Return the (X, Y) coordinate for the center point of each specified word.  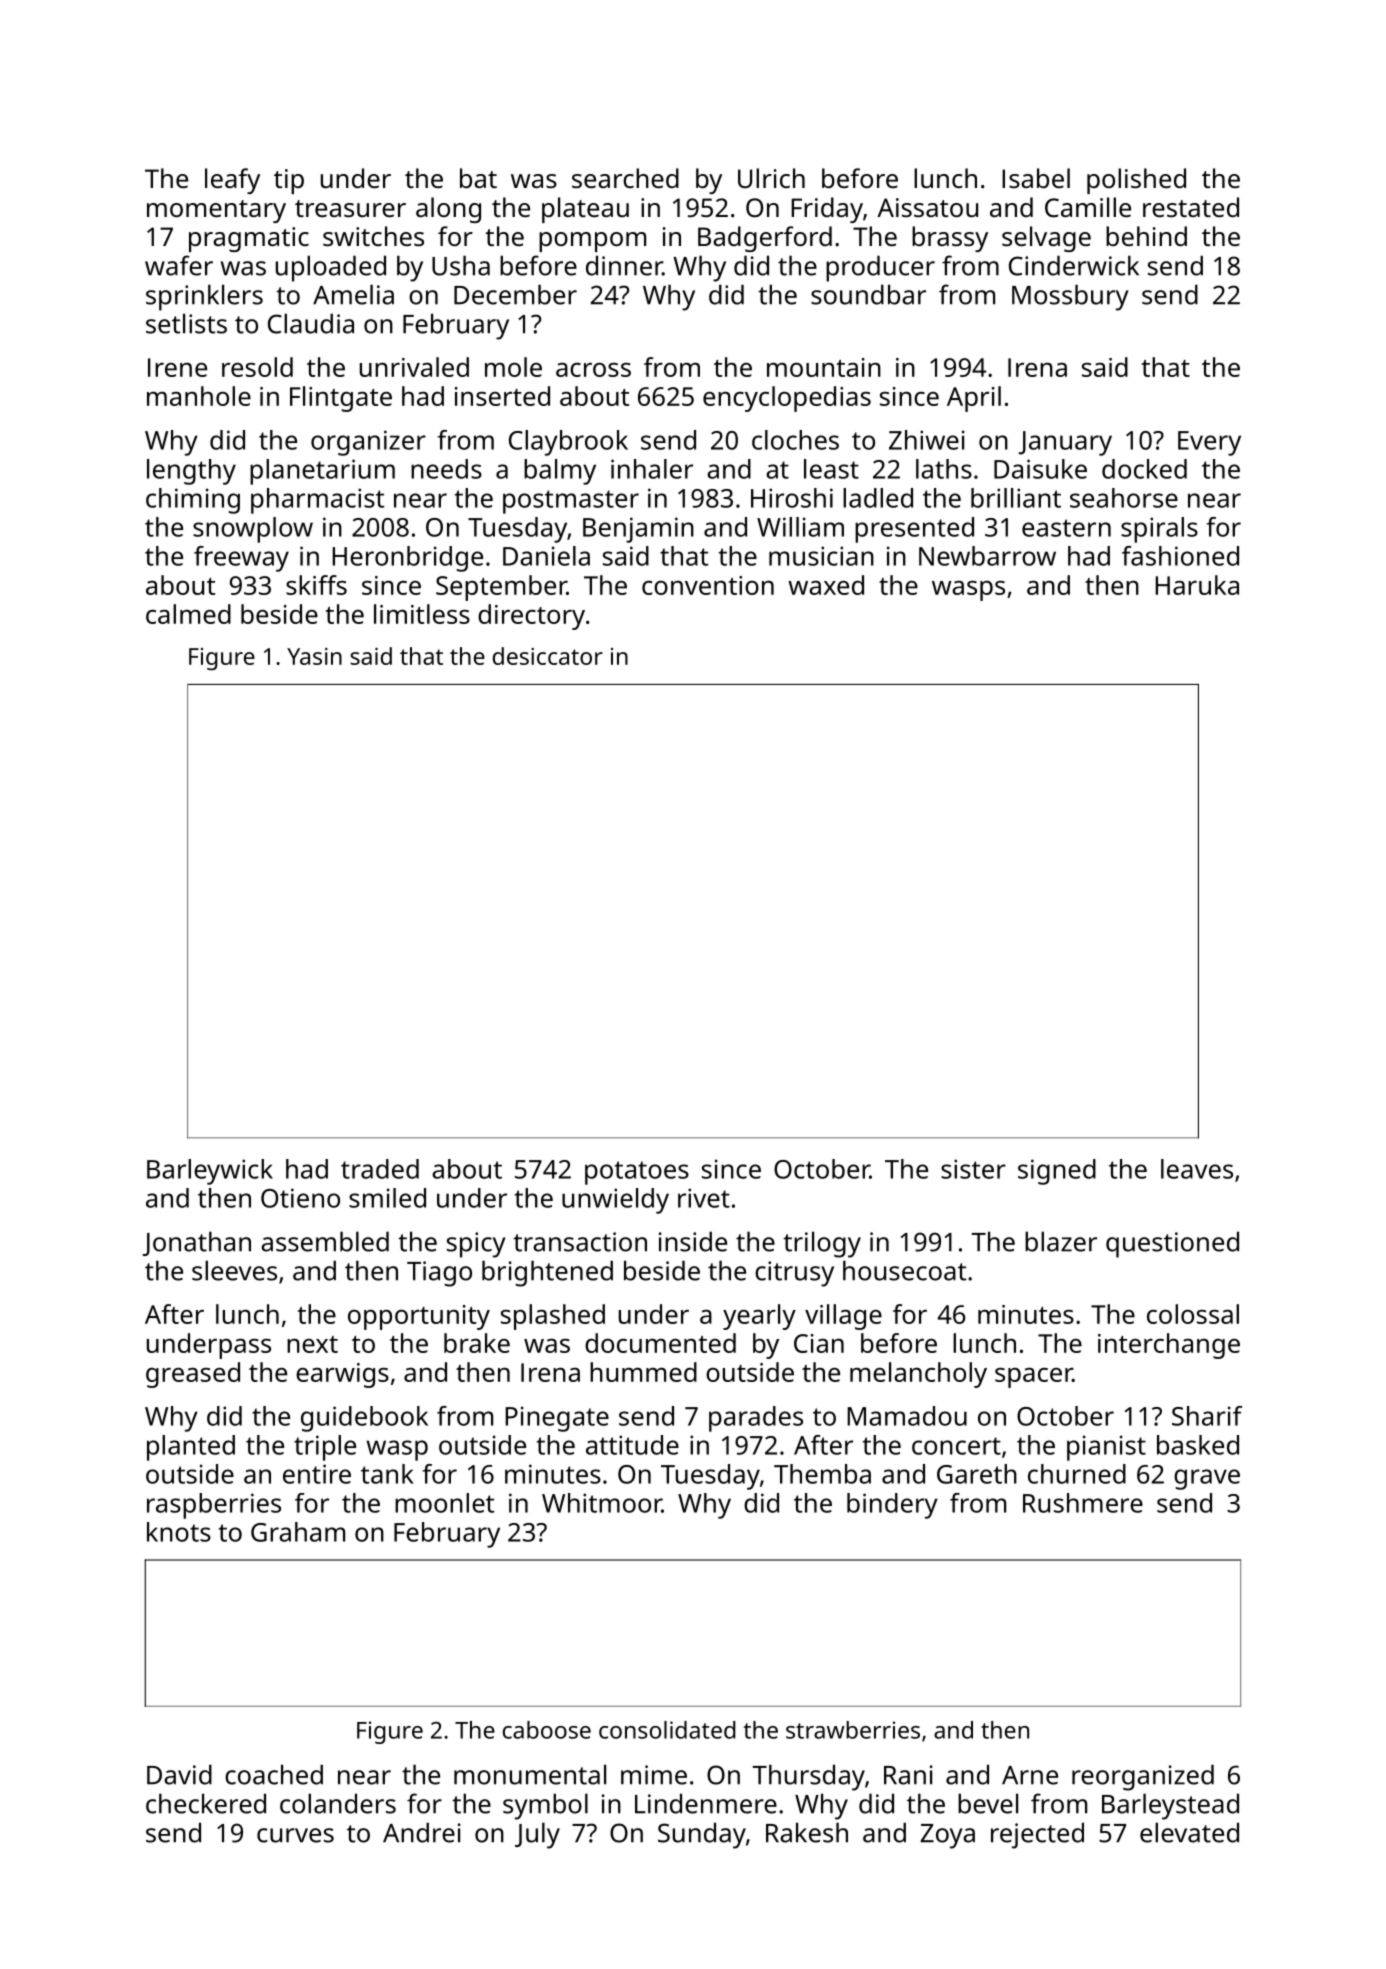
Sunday (702, 1835)
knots (179, 1532)
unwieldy (615, 1201)
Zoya (947, 1836)
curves (295, 1835)
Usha (461, 265)
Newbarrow (987, 556)
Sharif (1207, 1416)
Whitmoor (602, 1503)
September (501, 588)
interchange (1169, 1346)
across (593, 369)
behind (1146, 236)
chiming (193, 501)
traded (380, 1169)
